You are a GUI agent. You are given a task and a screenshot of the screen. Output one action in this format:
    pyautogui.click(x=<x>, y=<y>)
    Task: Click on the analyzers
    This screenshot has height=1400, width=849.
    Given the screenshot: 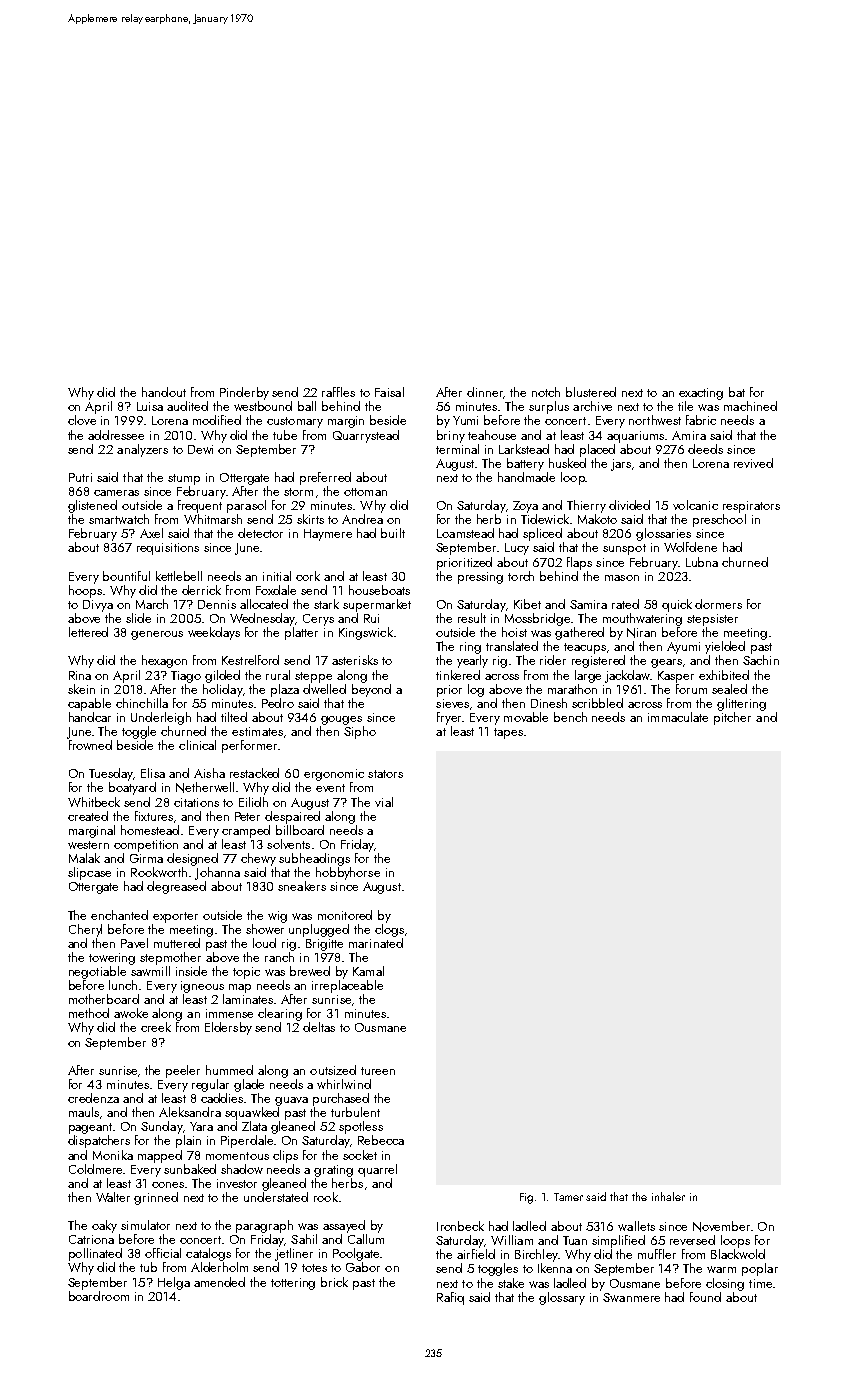 What is the action you would take?
    pyautogui.click(x=142, y=450)
